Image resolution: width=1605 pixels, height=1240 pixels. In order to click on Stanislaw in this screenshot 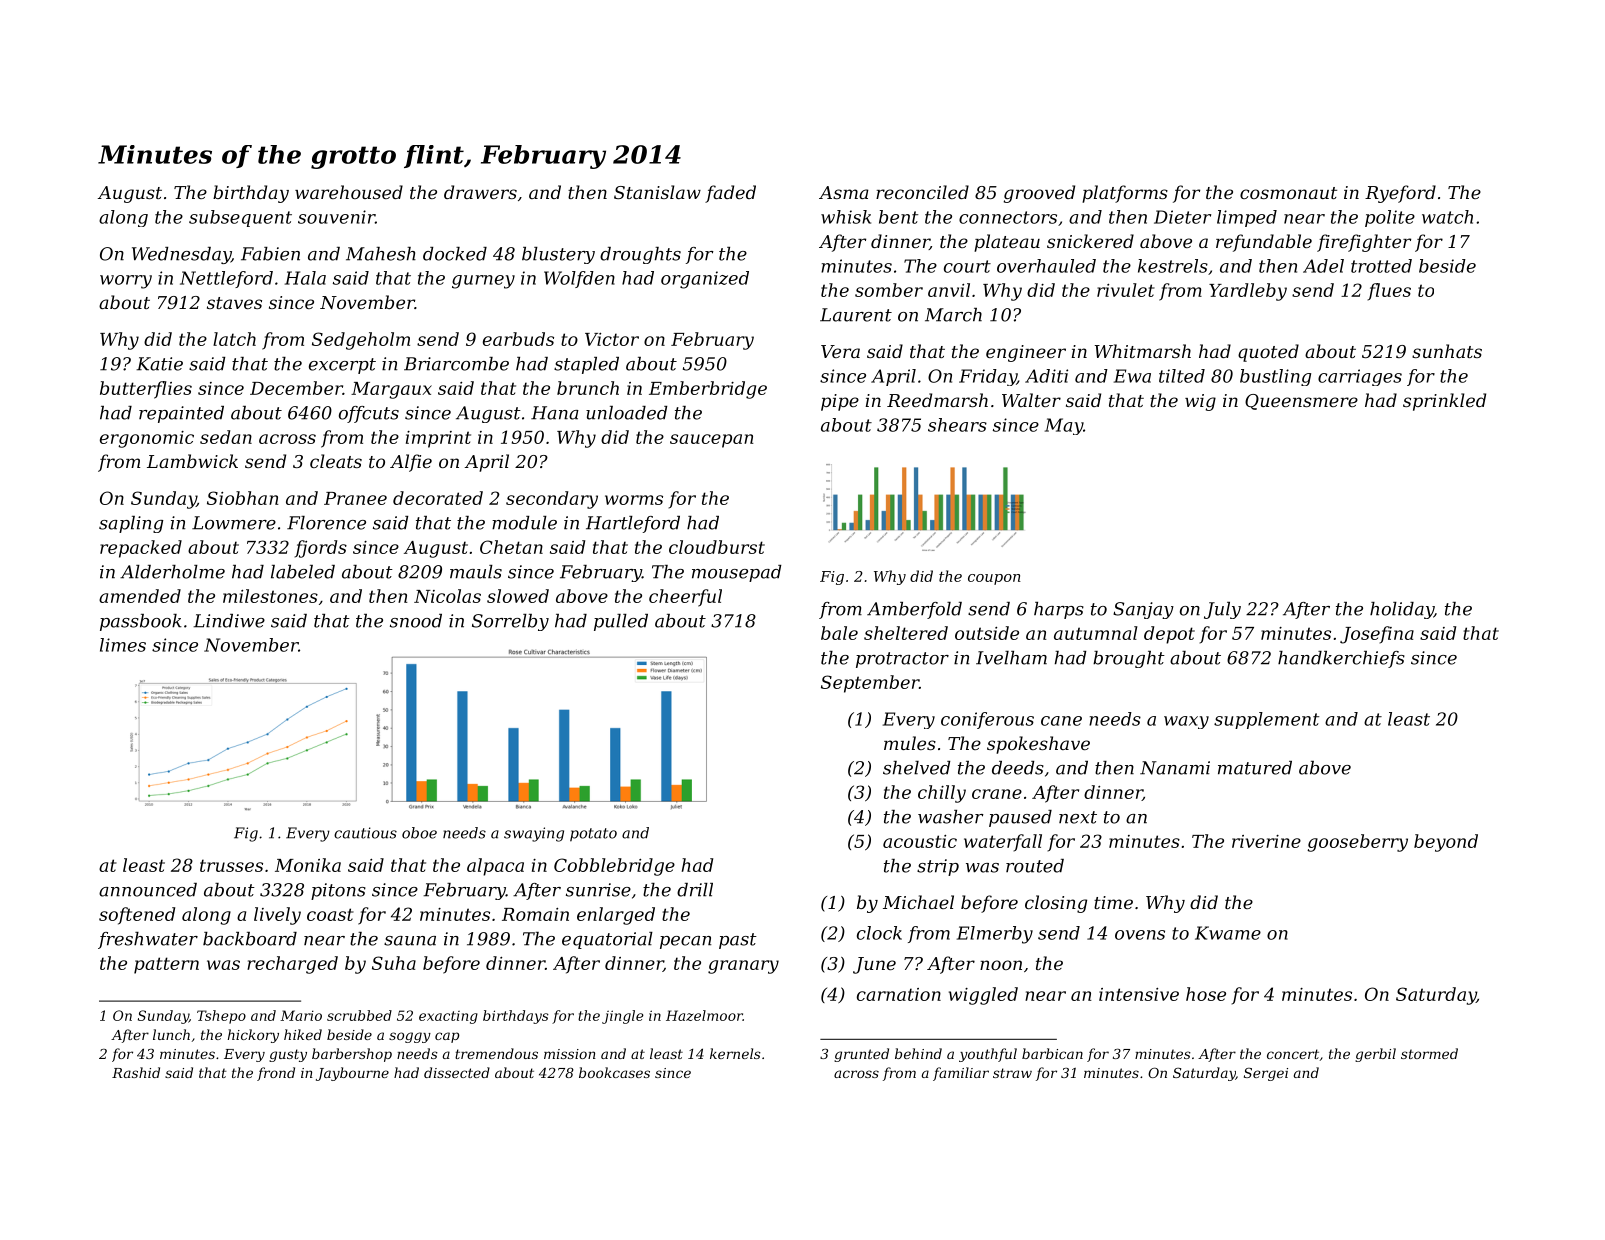, I will do `click(657, 192)`.
